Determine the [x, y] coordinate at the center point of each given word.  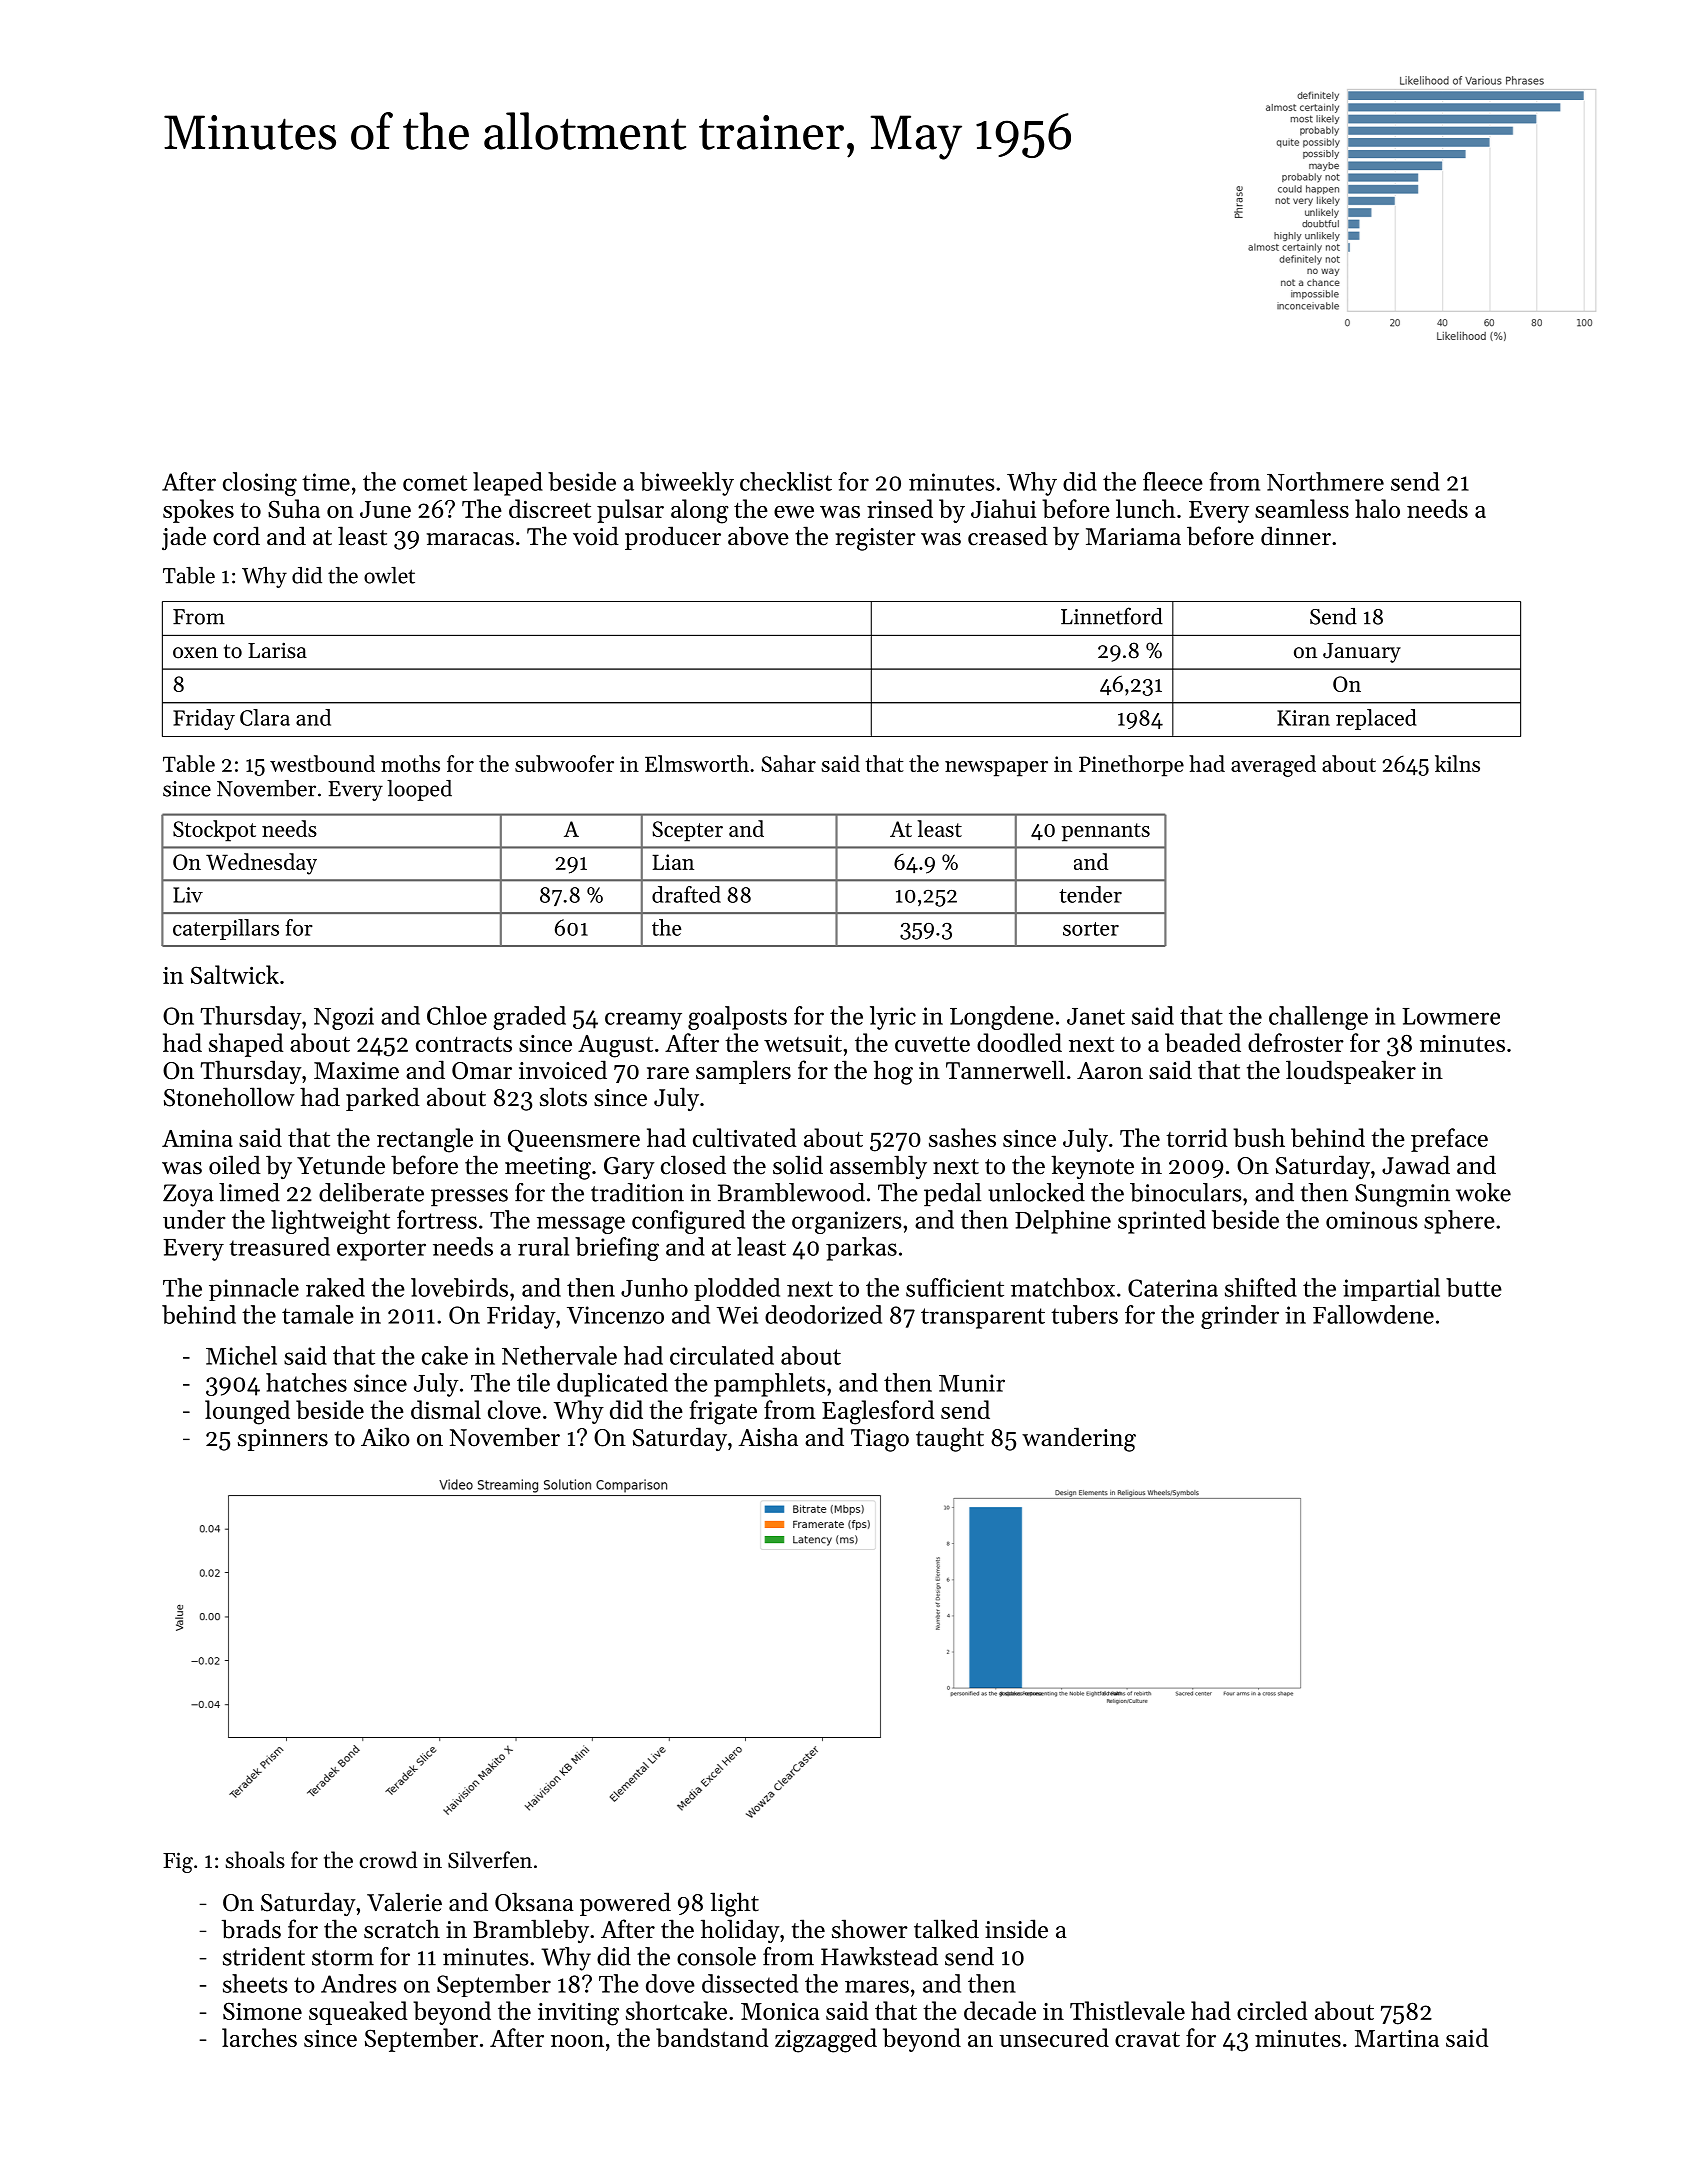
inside [1016, 1929]
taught [950, 1439]
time [326, 482]
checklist [786, 481]
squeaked [358, 2013]
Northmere [1325, 481]
